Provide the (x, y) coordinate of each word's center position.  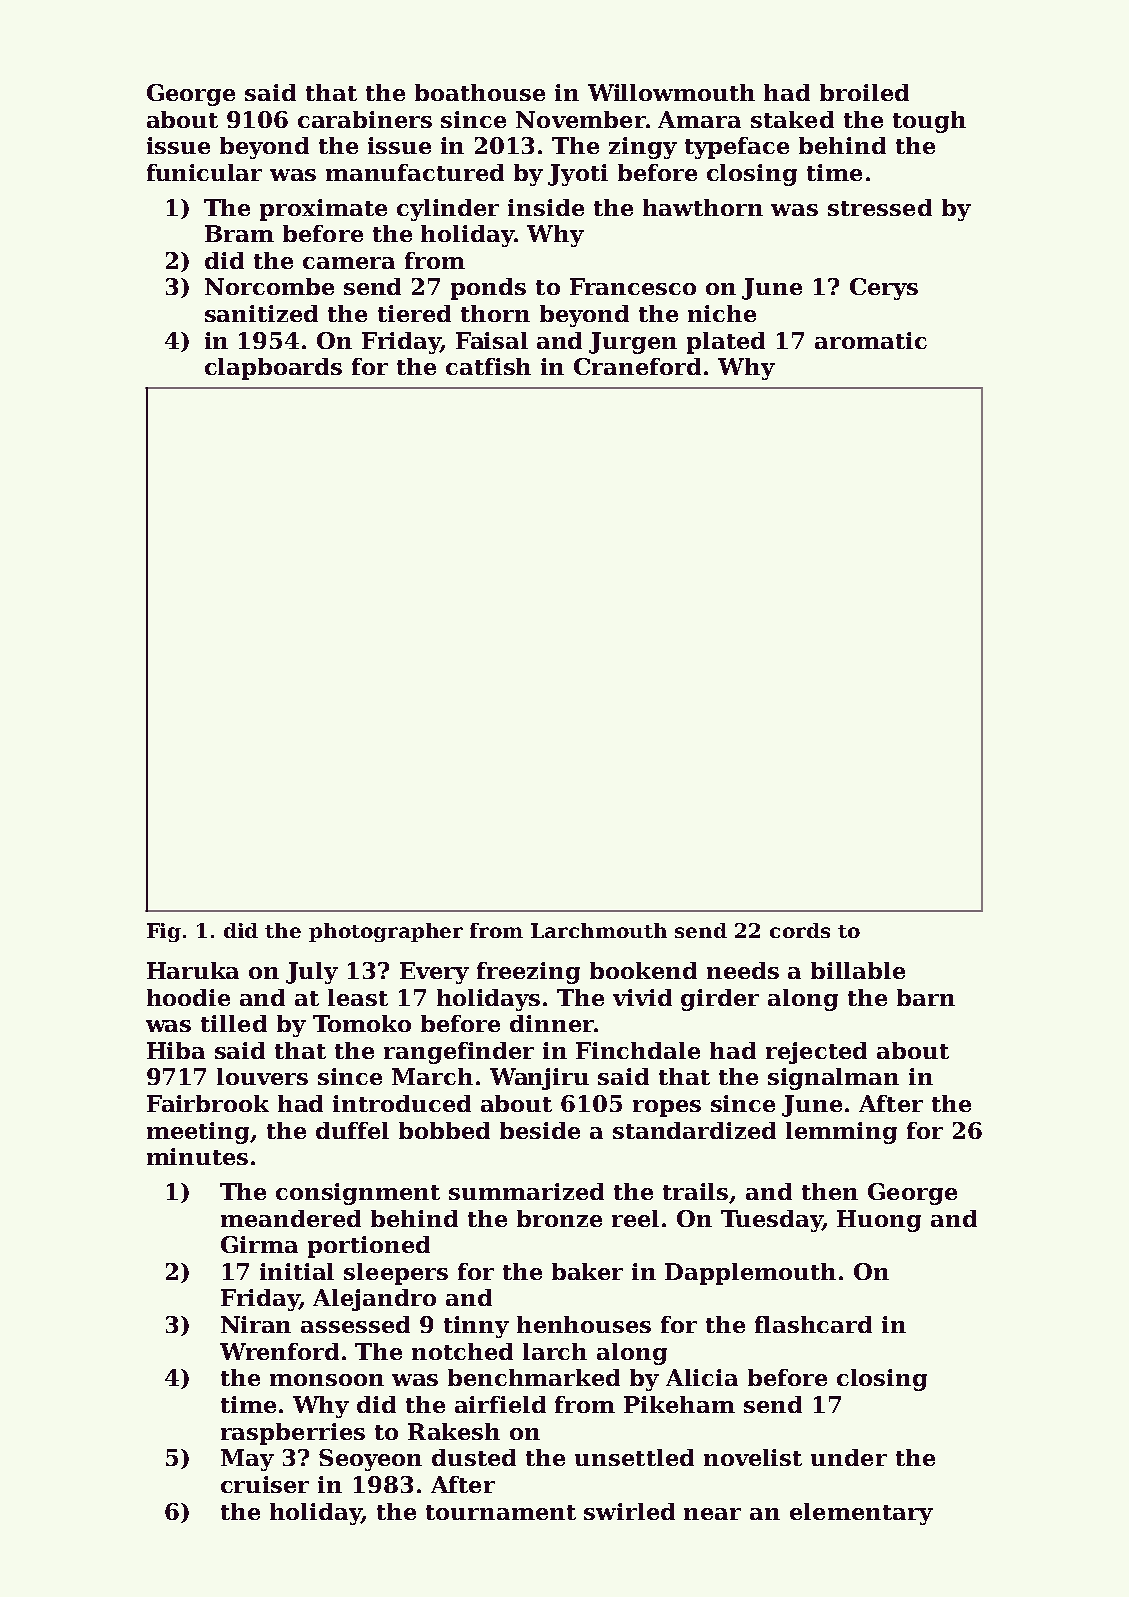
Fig (164, 932)
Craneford (637, 366)
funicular (204, 172)
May (247, 1460)
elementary (861, 1514)
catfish (488, 366)
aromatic (871, 340)
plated (726, 343)
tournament (501, 1512)
